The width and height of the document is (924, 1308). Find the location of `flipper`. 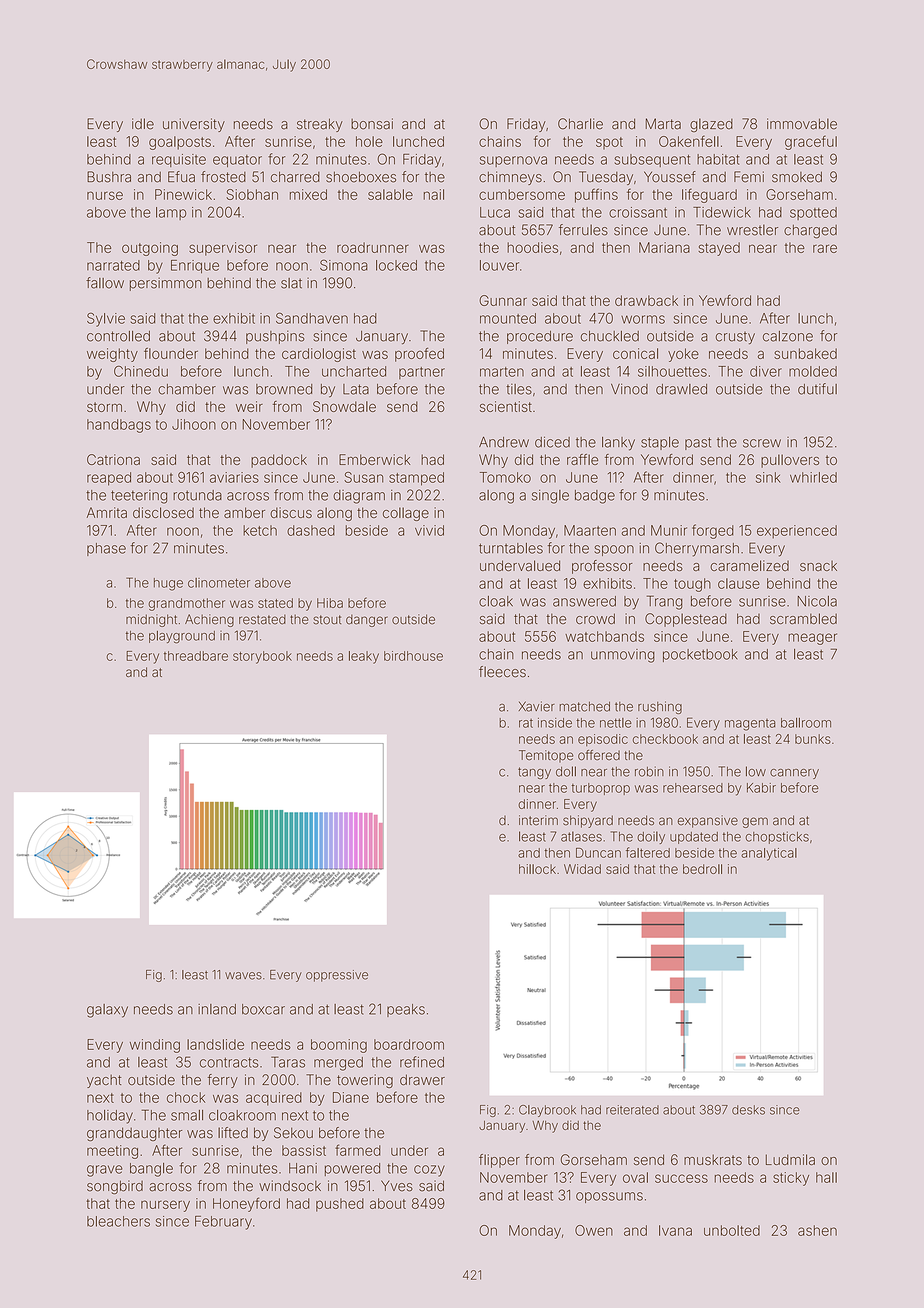

flipper is located at coordinates (499, 1161).
